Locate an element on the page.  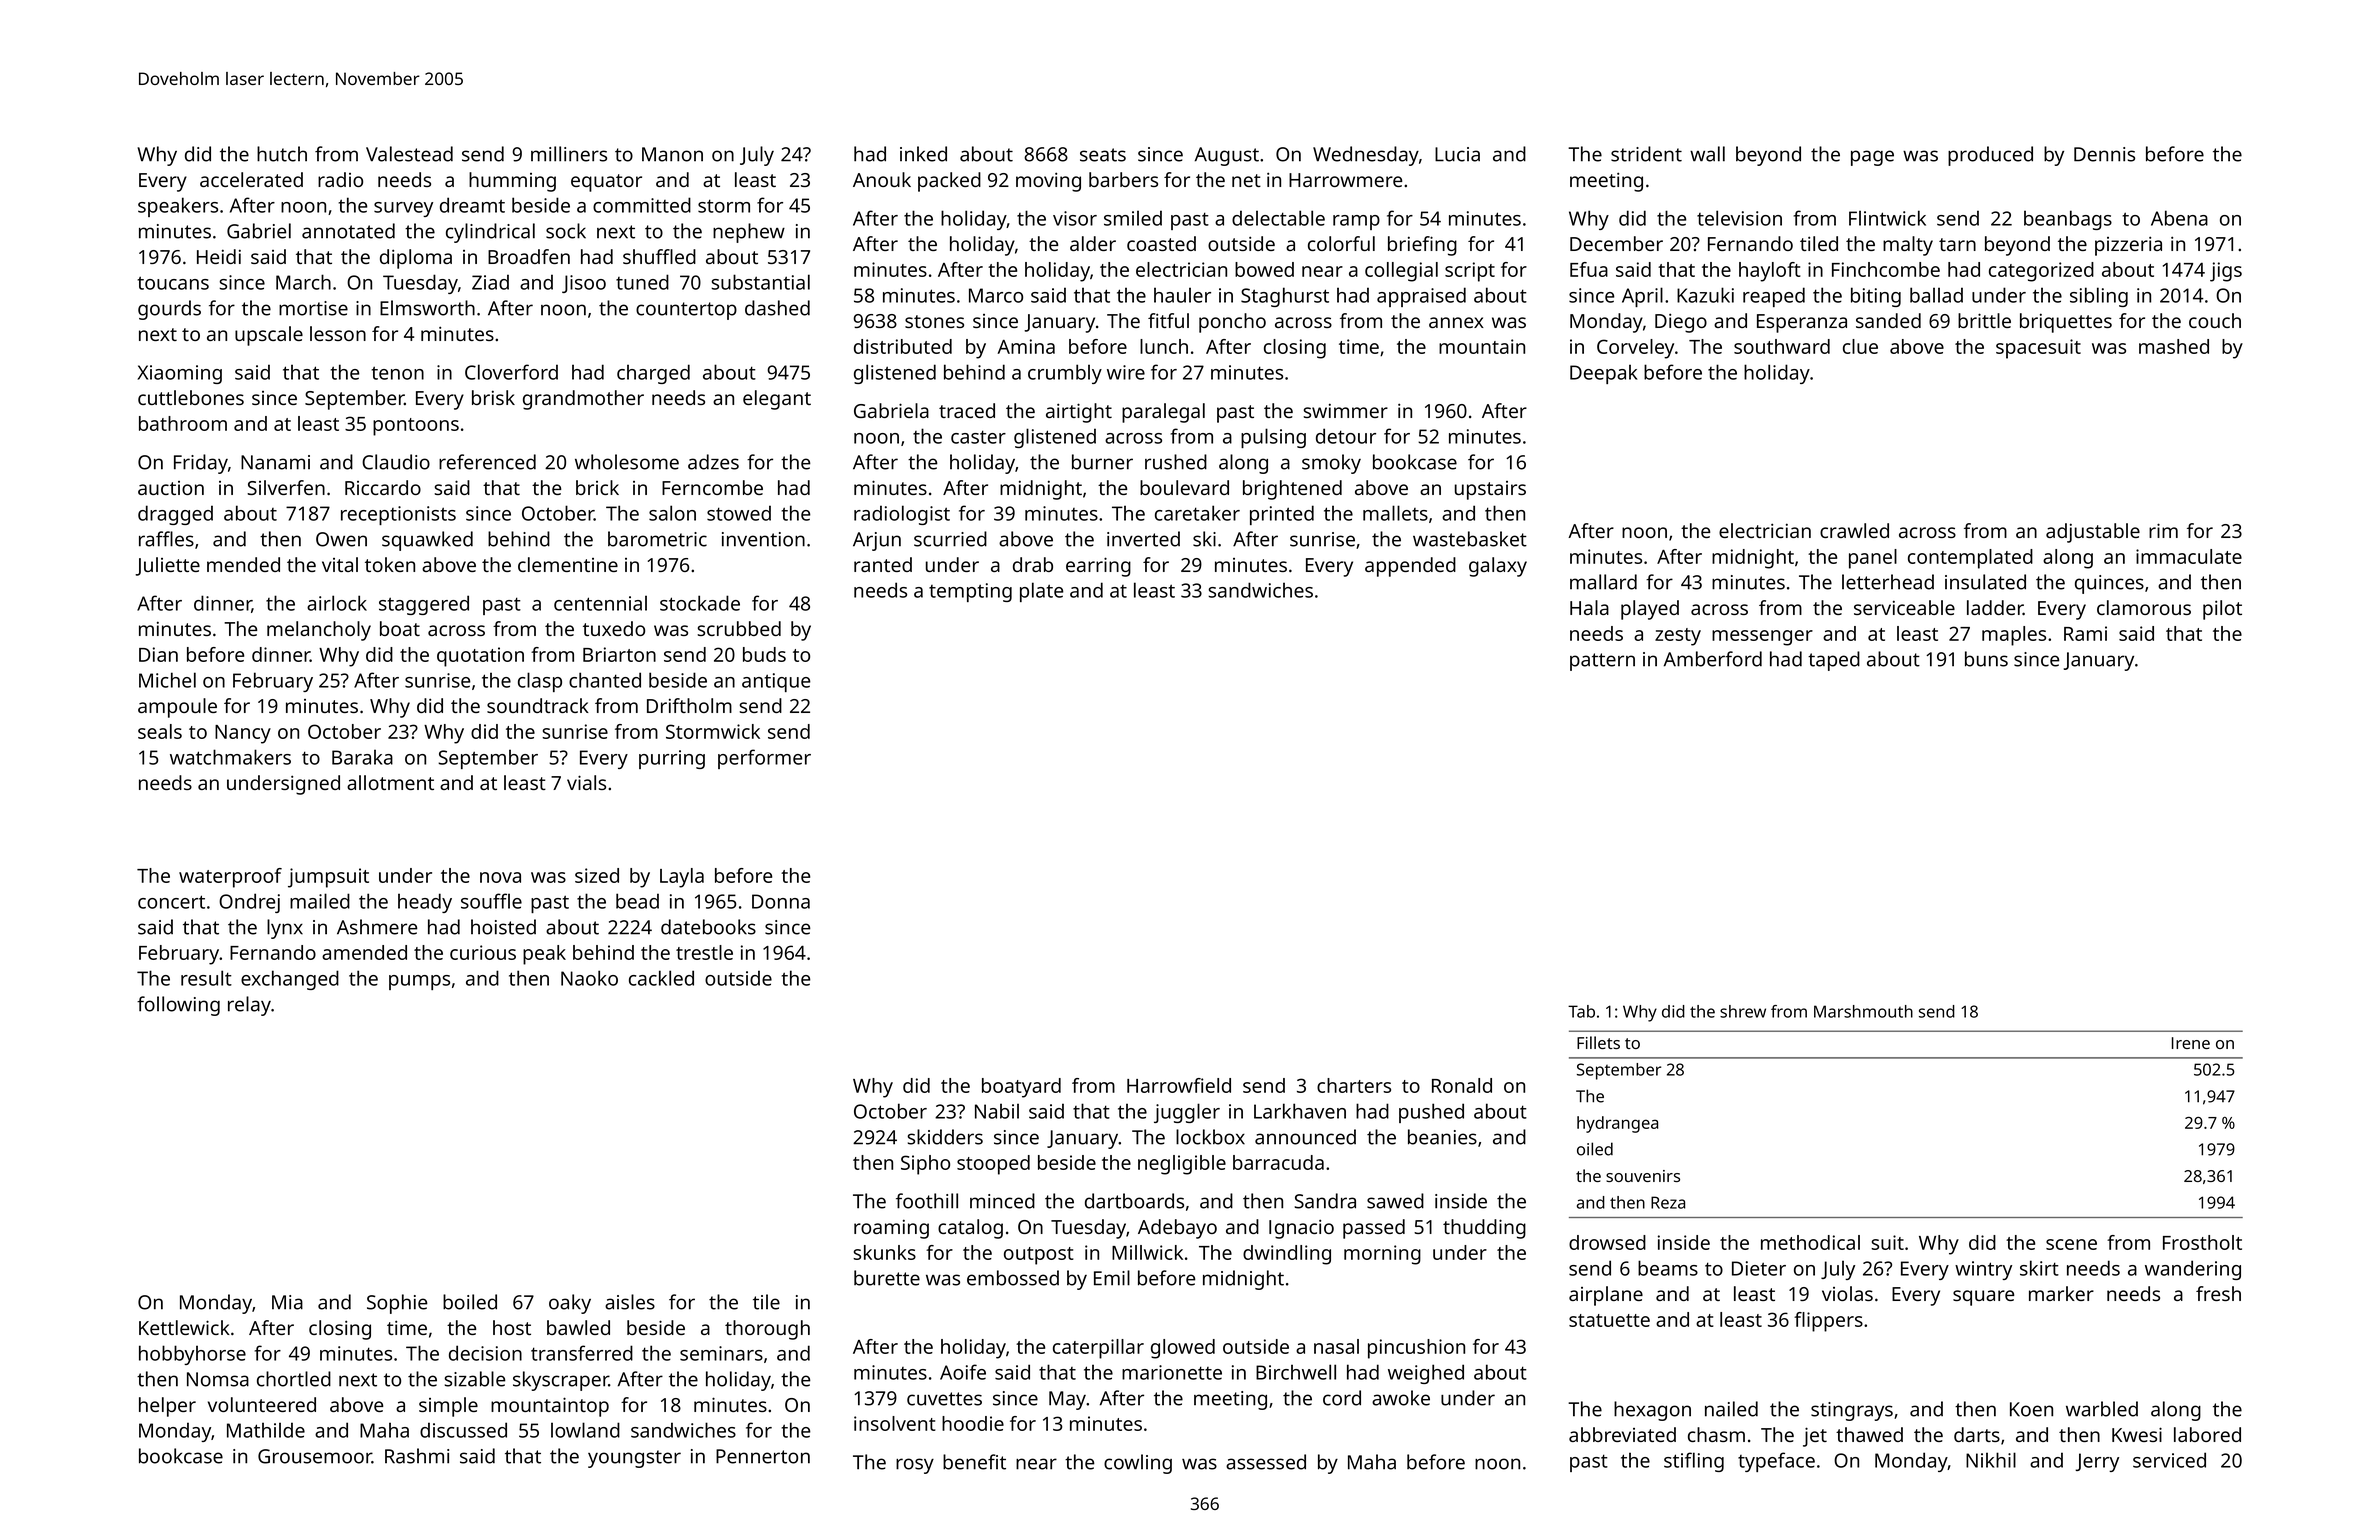
Irene is located at coordinates (2191, 1043).
